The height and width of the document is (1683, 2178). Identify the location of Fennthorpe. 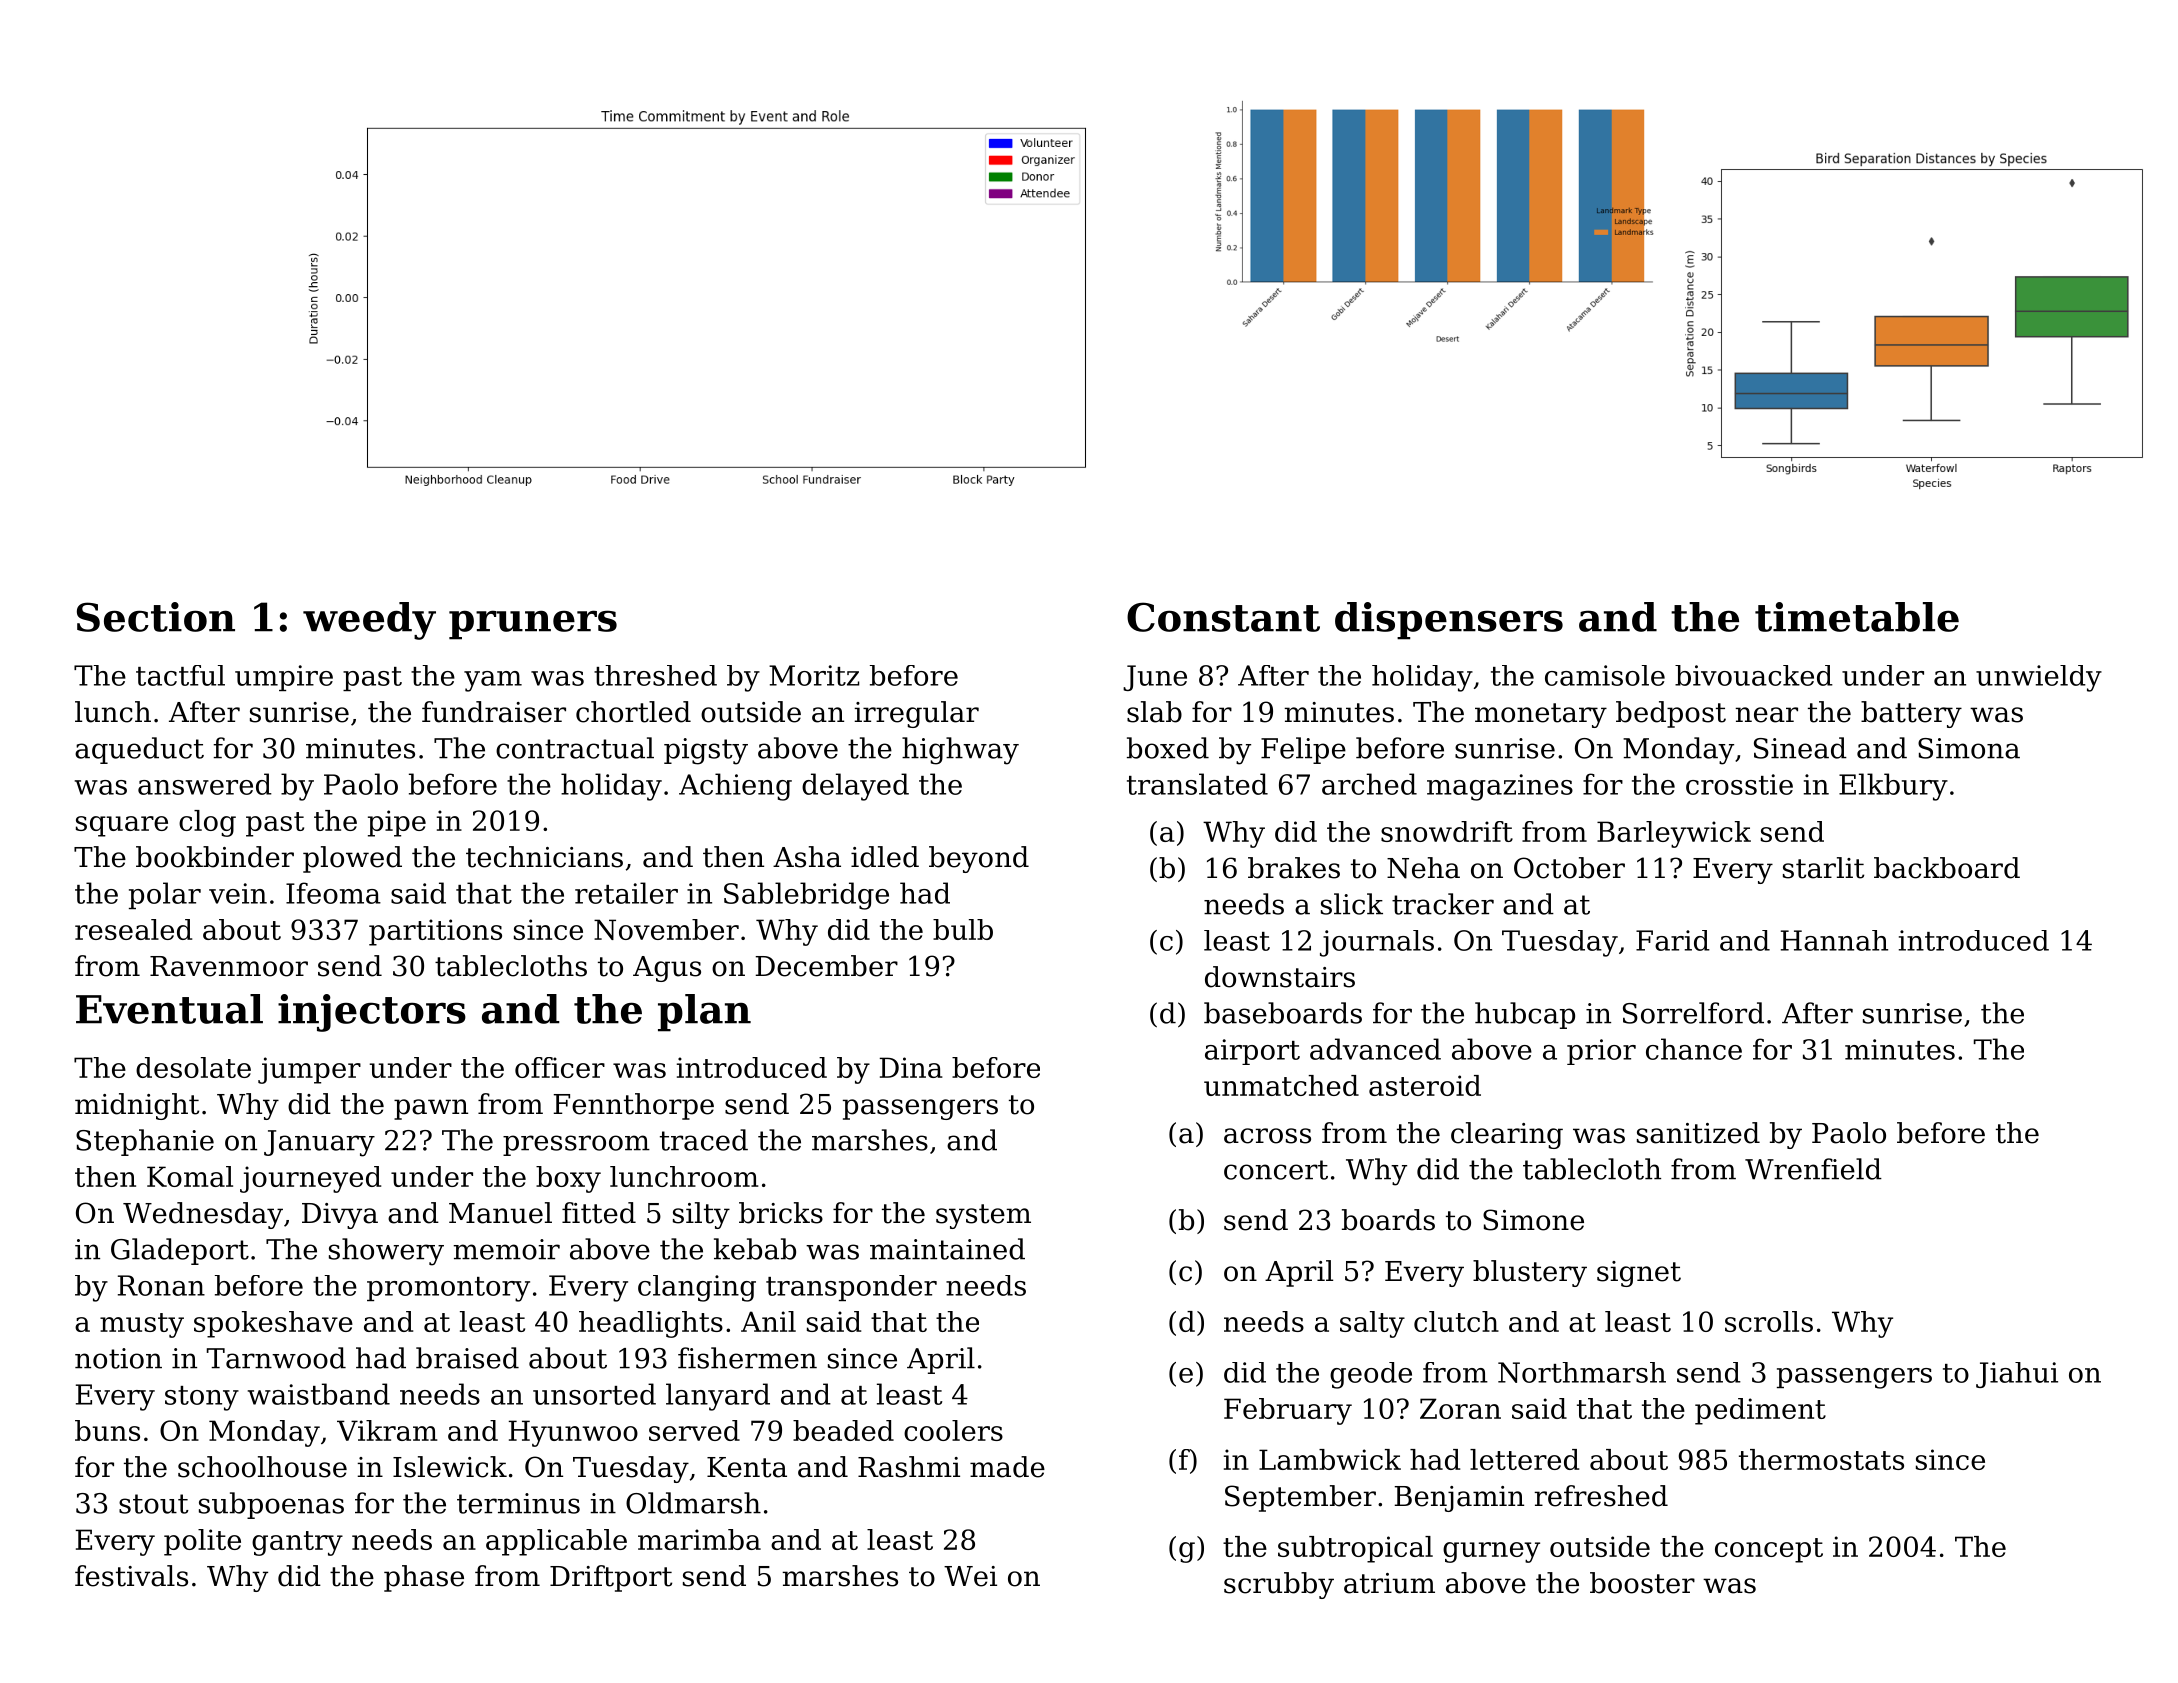
(634, 1106).
